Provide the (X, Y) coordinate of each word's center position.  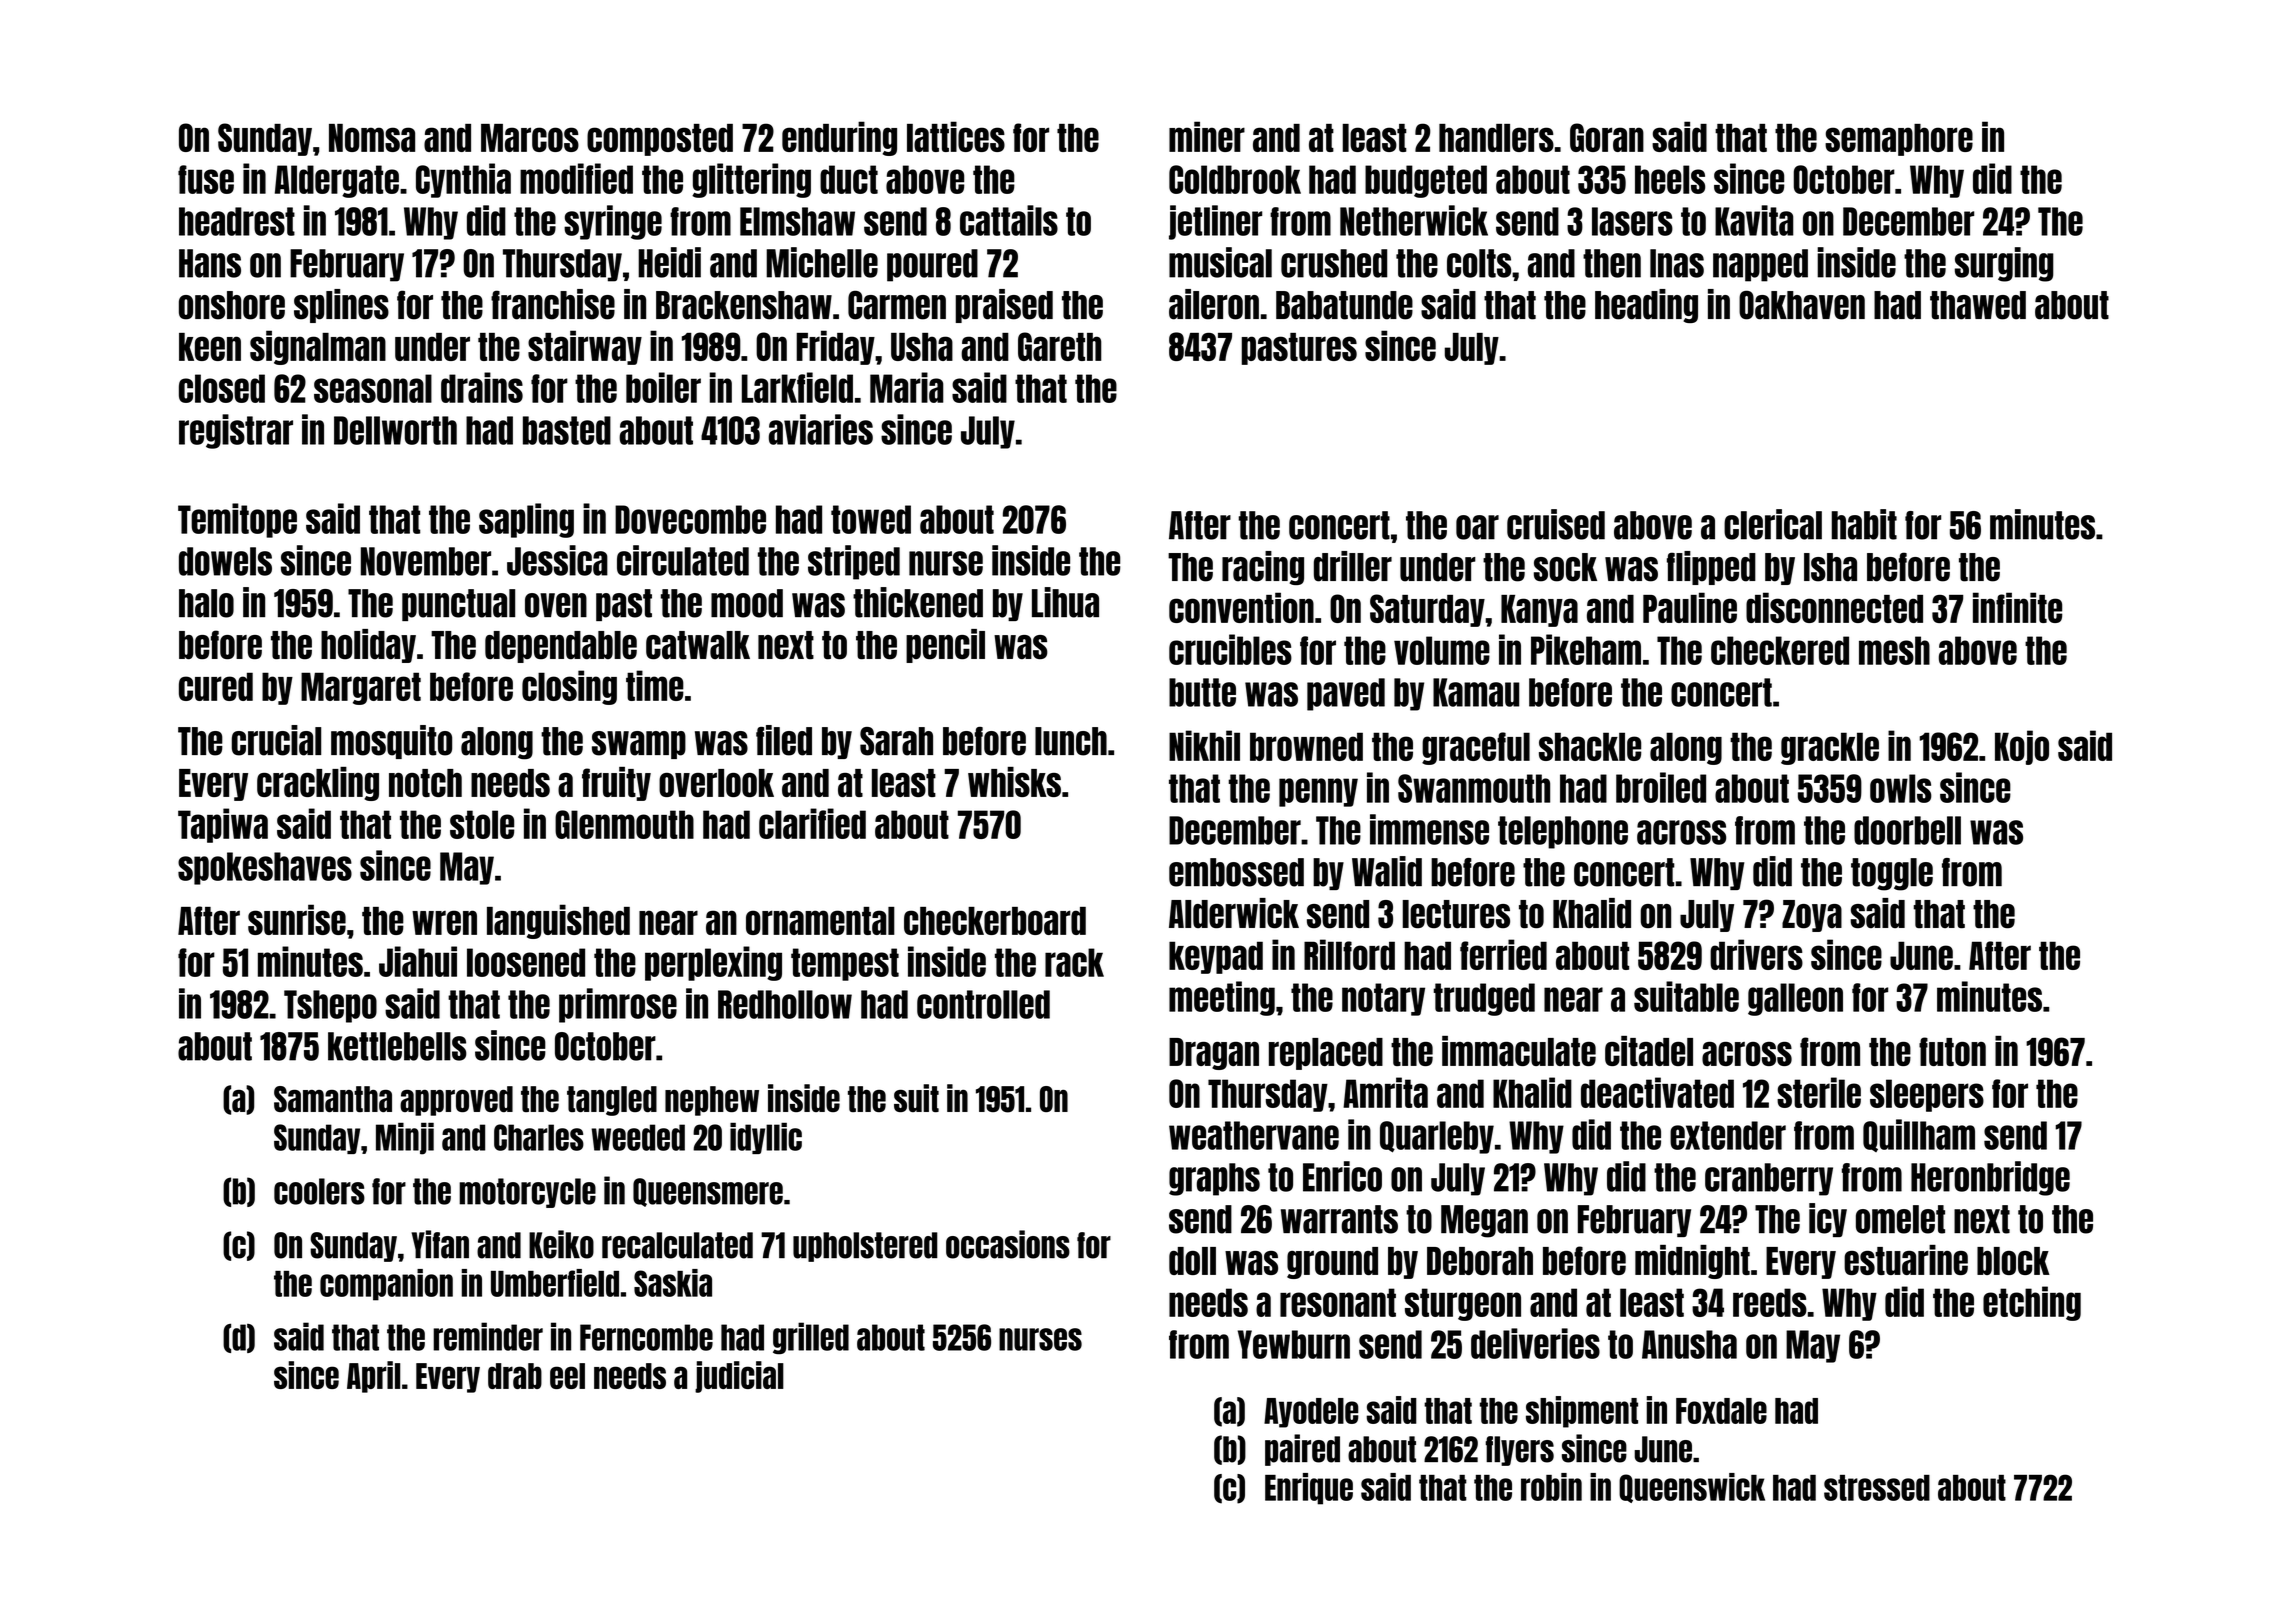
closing (569, 687)
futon (1952, 1051)
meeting (1222, 998)
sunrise (297, 919)
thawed (1978, 305)
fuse (206, 179)
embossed (1236, 872)
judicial (739, 1377)
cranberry (1769, 1179)
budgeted (1426, 181)
